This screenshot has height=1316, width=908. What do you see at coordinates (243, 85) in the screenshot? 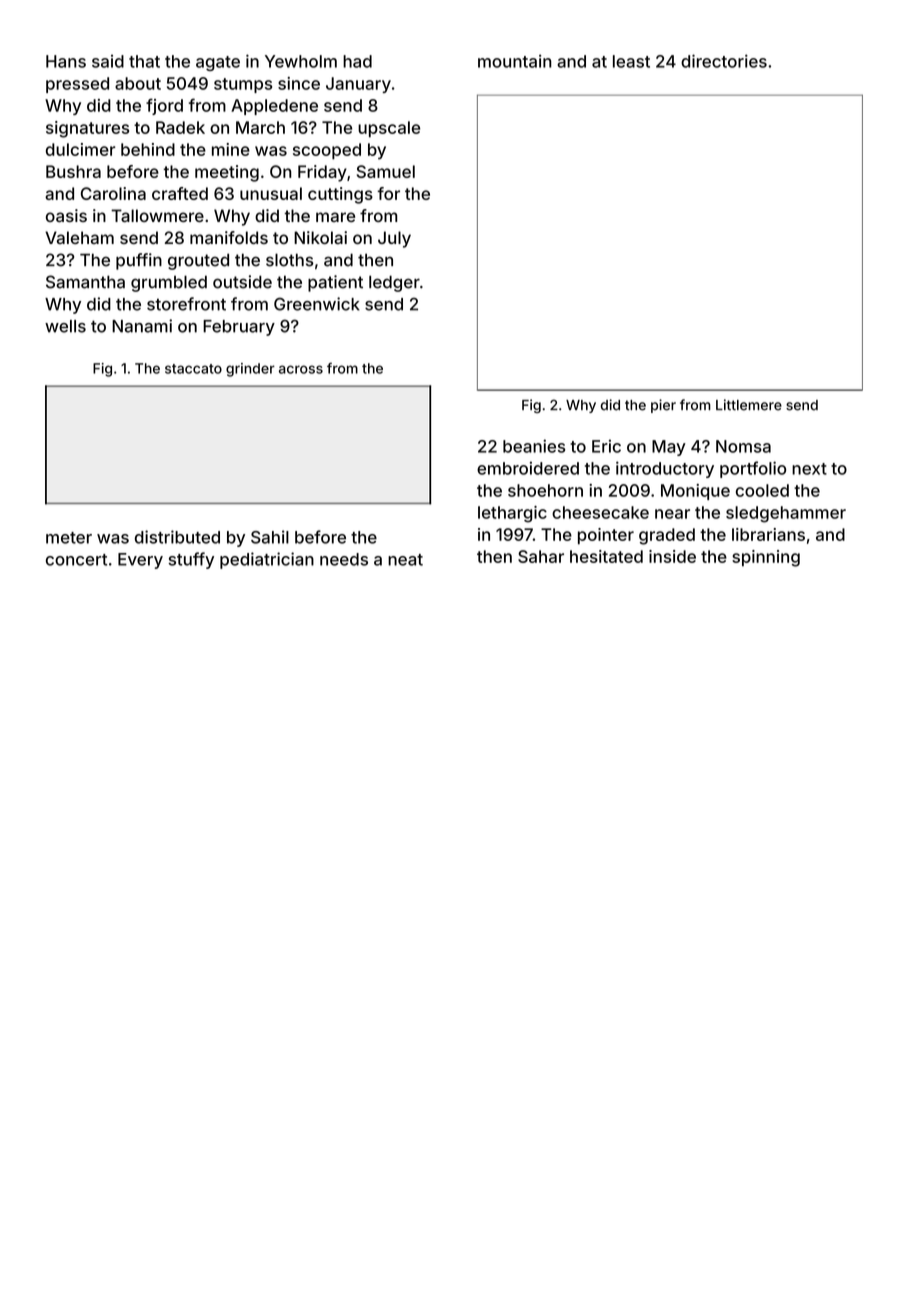
I see `stumps` at bounding box center [243, 85].
